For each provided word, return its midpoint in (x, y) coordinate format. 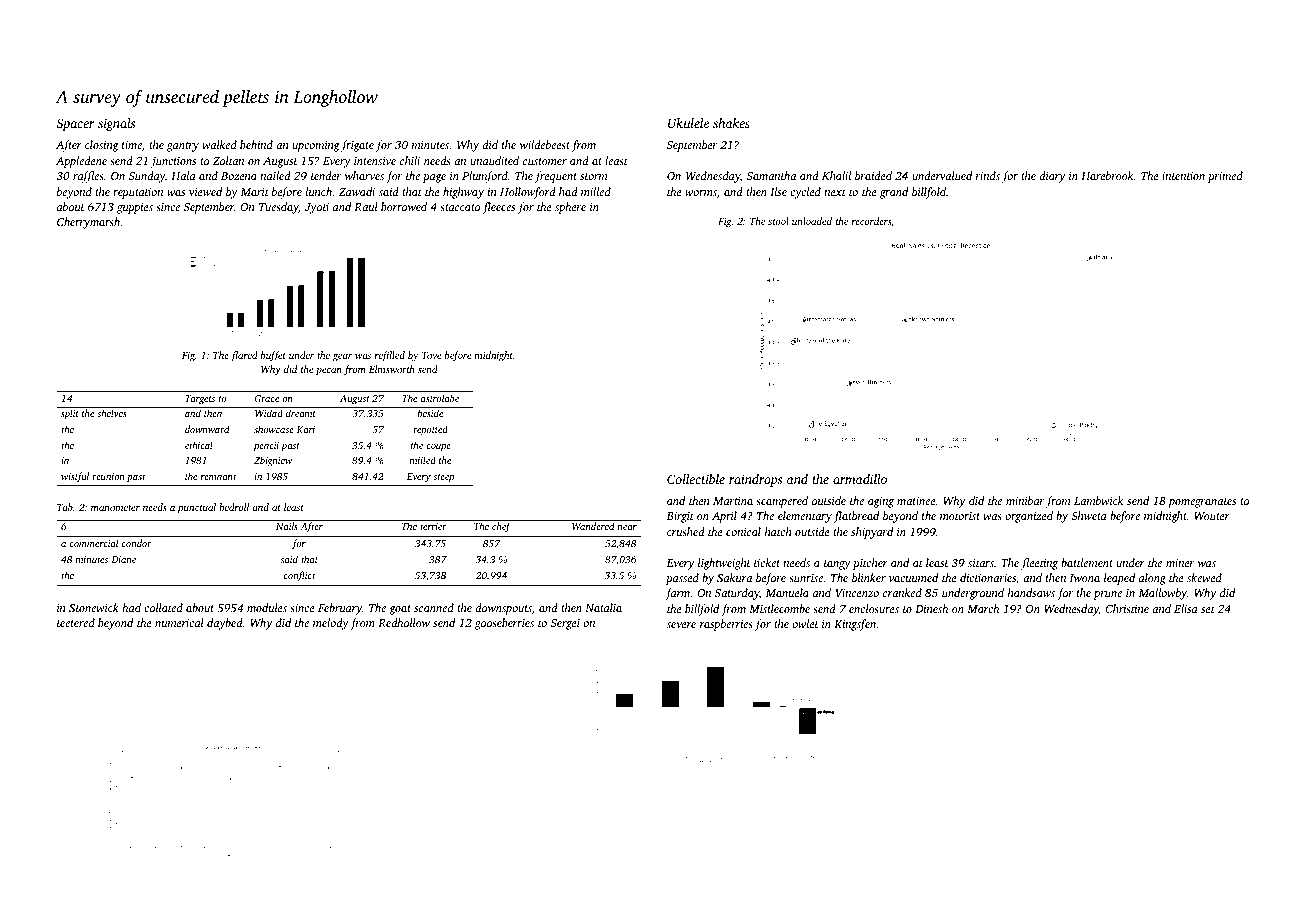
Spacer (75, 124)
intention (1183, 176)
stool (778, 221)
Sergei (565, 624)
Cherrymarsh (88, 223)
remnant (219, 477)
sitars (981, 563)
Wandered (593, 526)
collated (163, 607)
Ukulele (688, 123)
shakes (731, 123)
